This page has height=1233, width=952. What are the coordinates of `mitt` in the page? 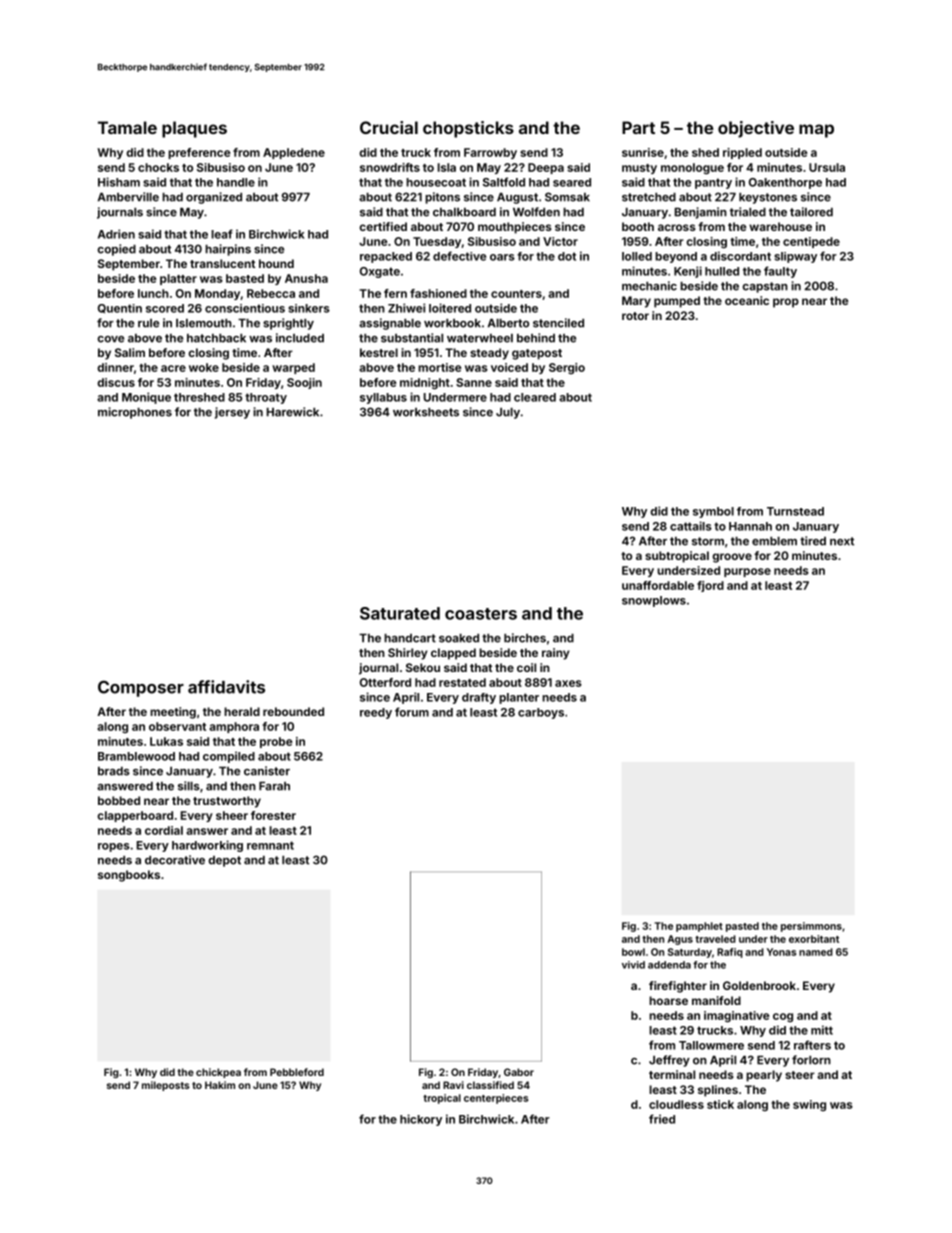 It's located at (822, 1030).
